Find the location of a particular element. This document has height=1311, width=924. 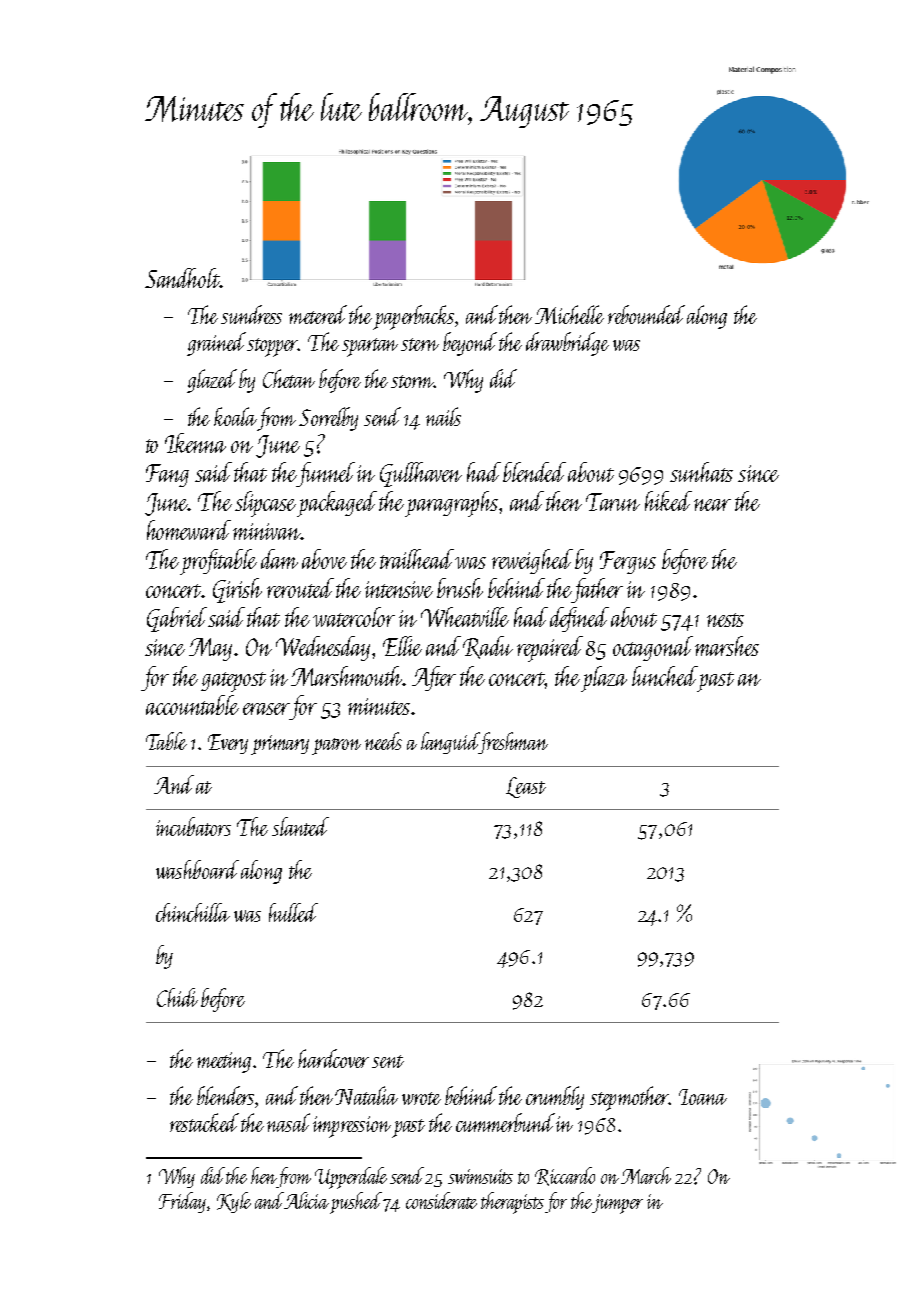

octagonal is located at coordinates (653, 648).
